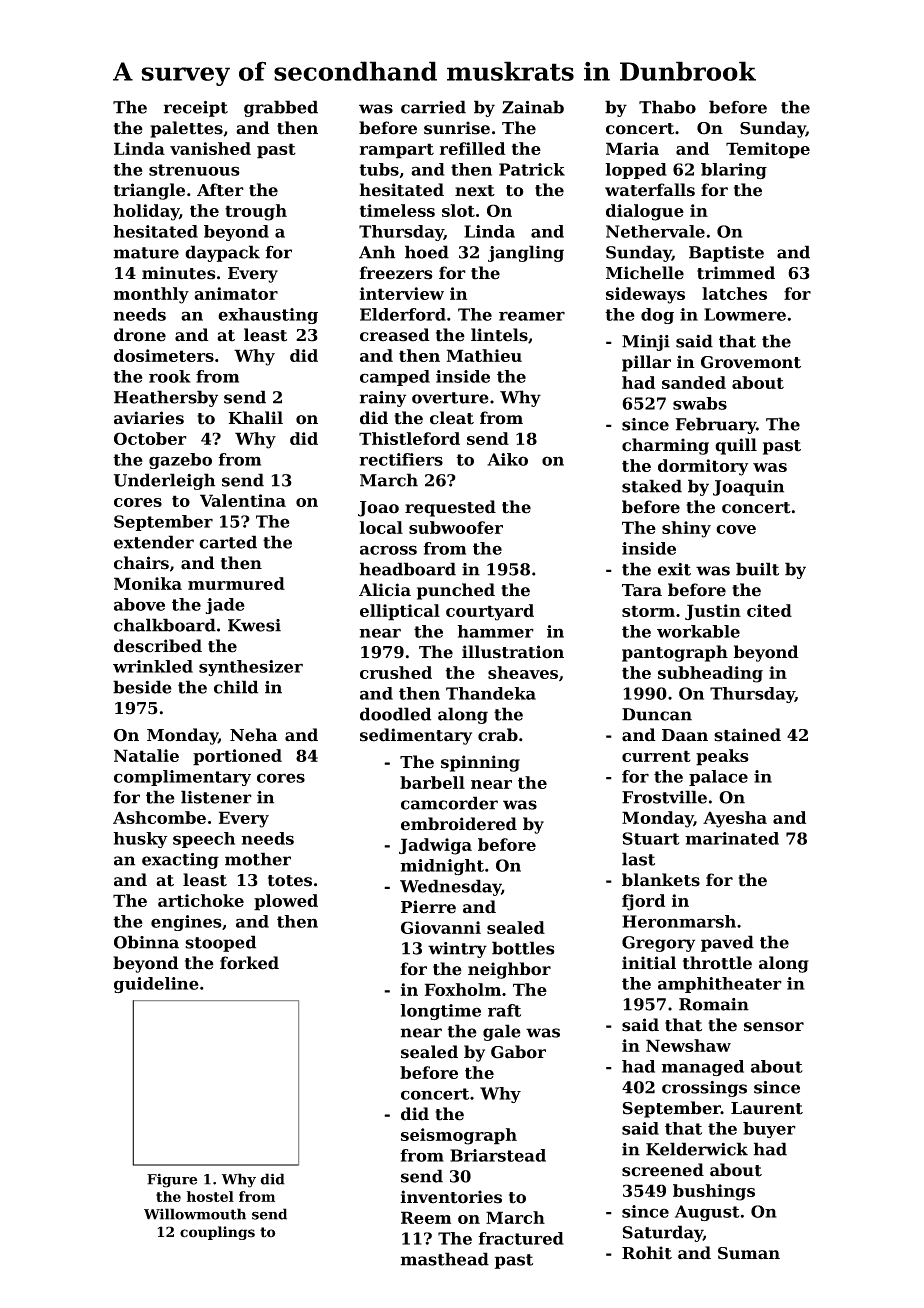 This page has width=924, height=1308. What do you see at coordinates (748, 488) in the page?
I see `Joaquin` at bounding box center [748, 488].
